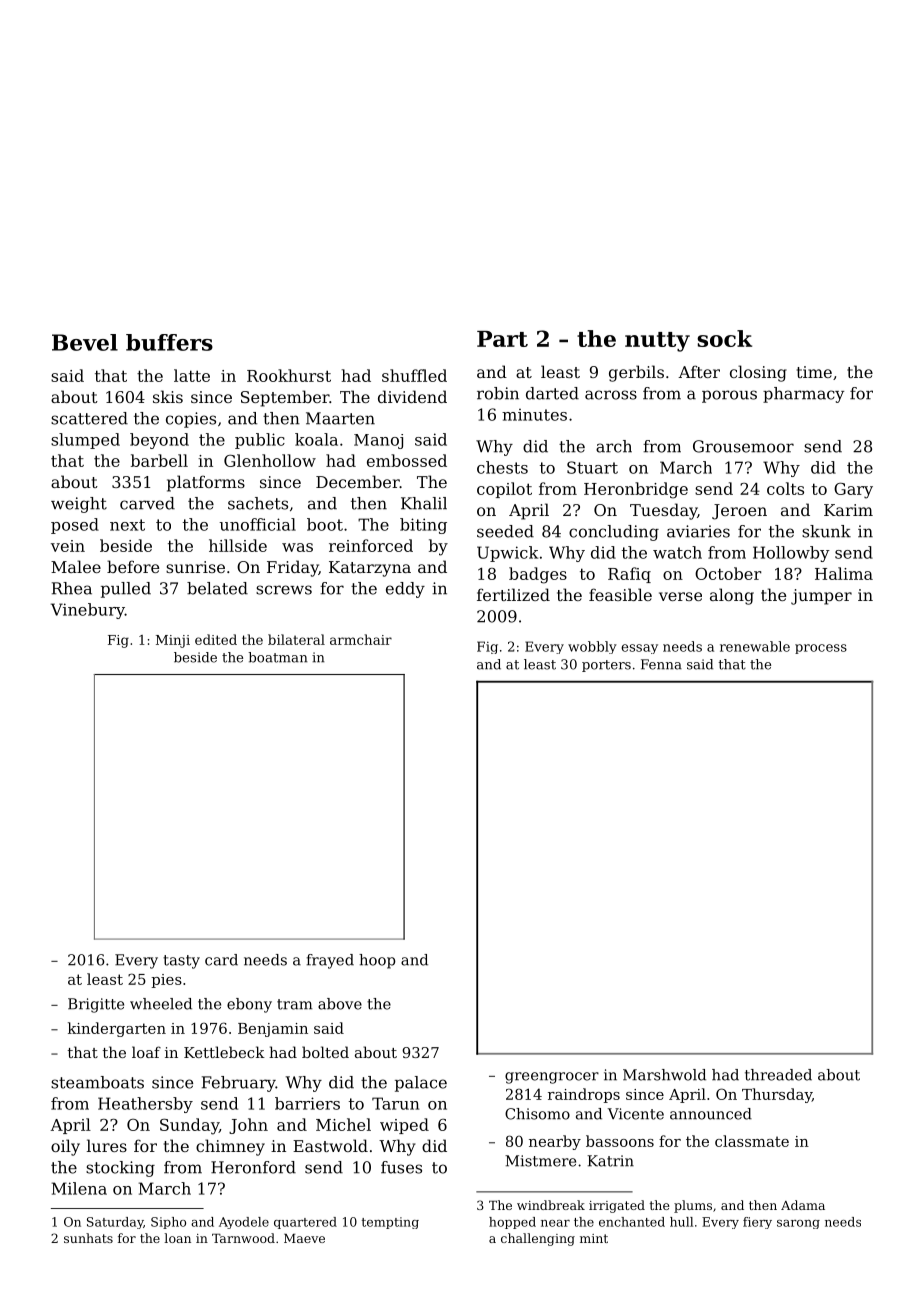 The image size is (924, 1314). I want to click on Benjamin, so click(273, 1030).
